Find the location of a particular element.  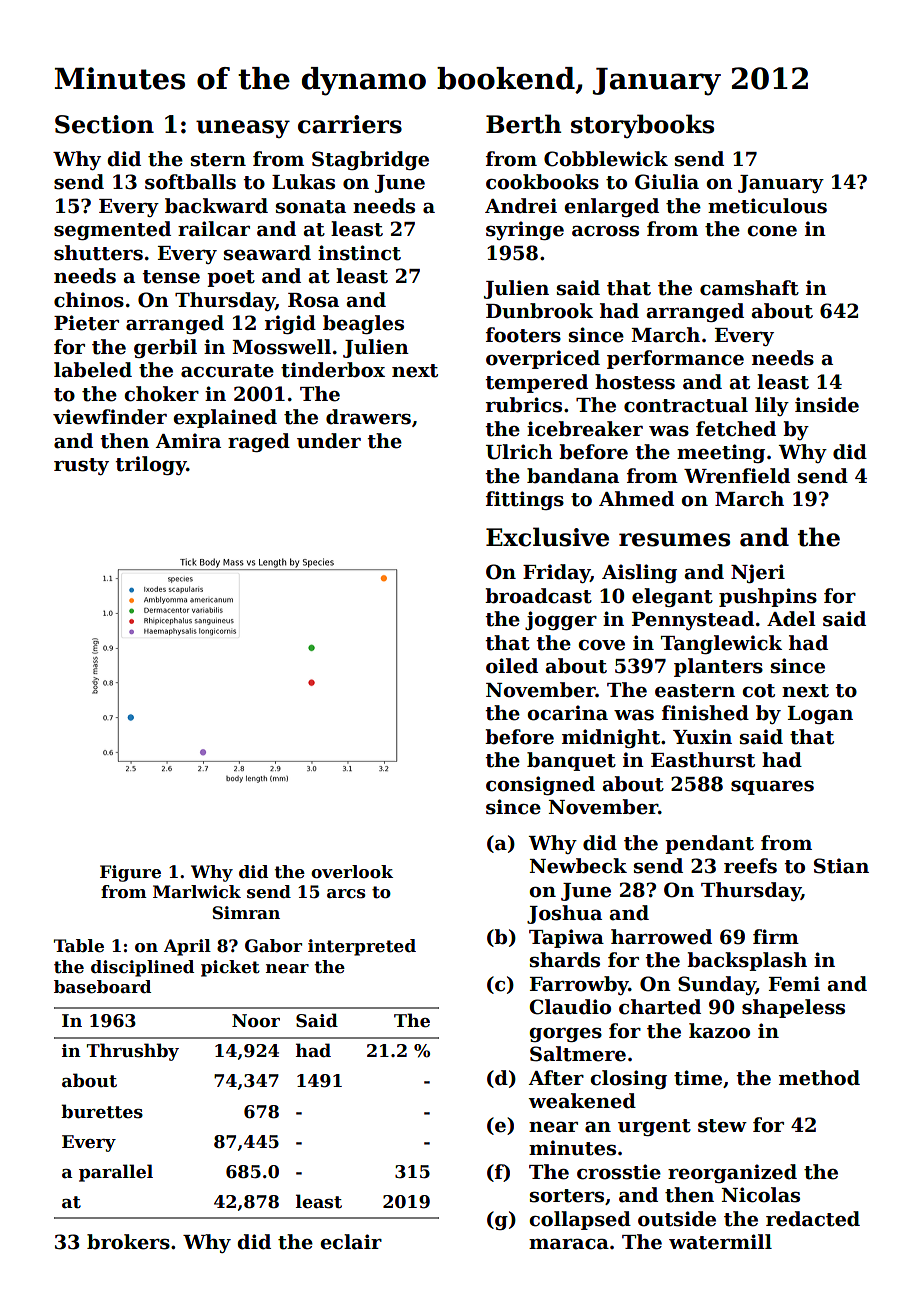

Berth is located at coordinates (524, 124).
